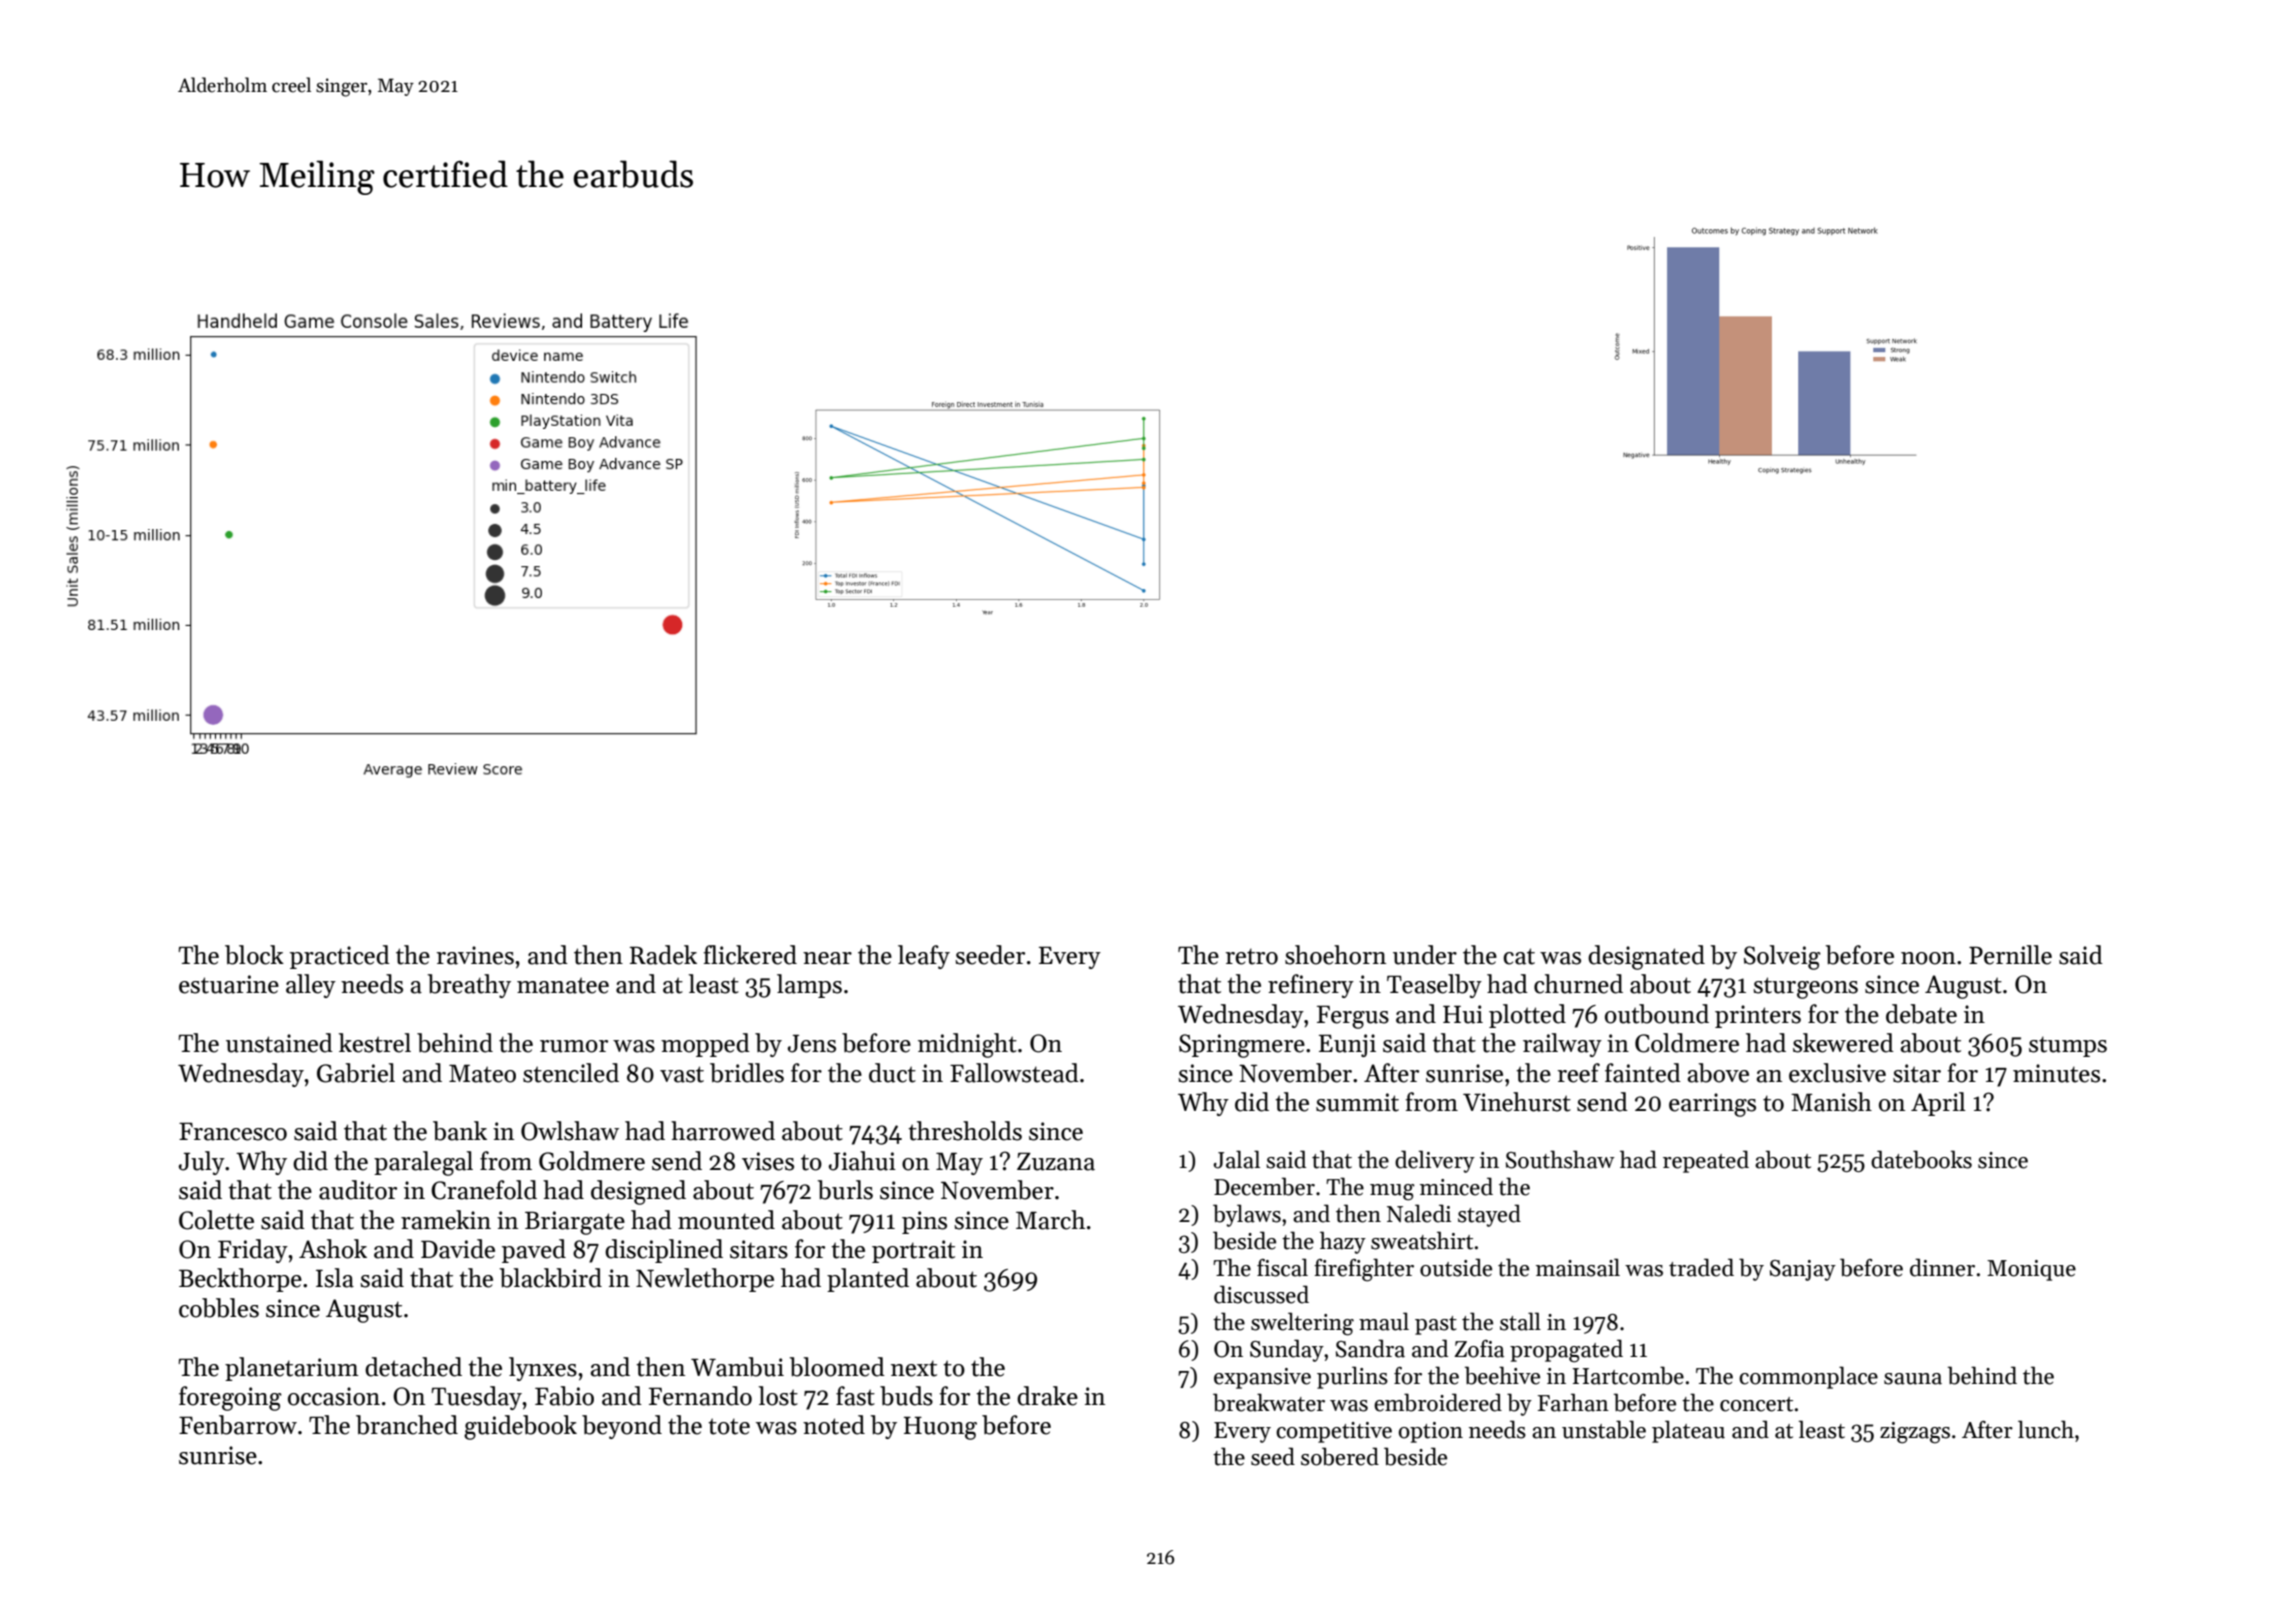  Describe the element at coordinates (1343, 1242) in the image. I see `hazy` at that location.
